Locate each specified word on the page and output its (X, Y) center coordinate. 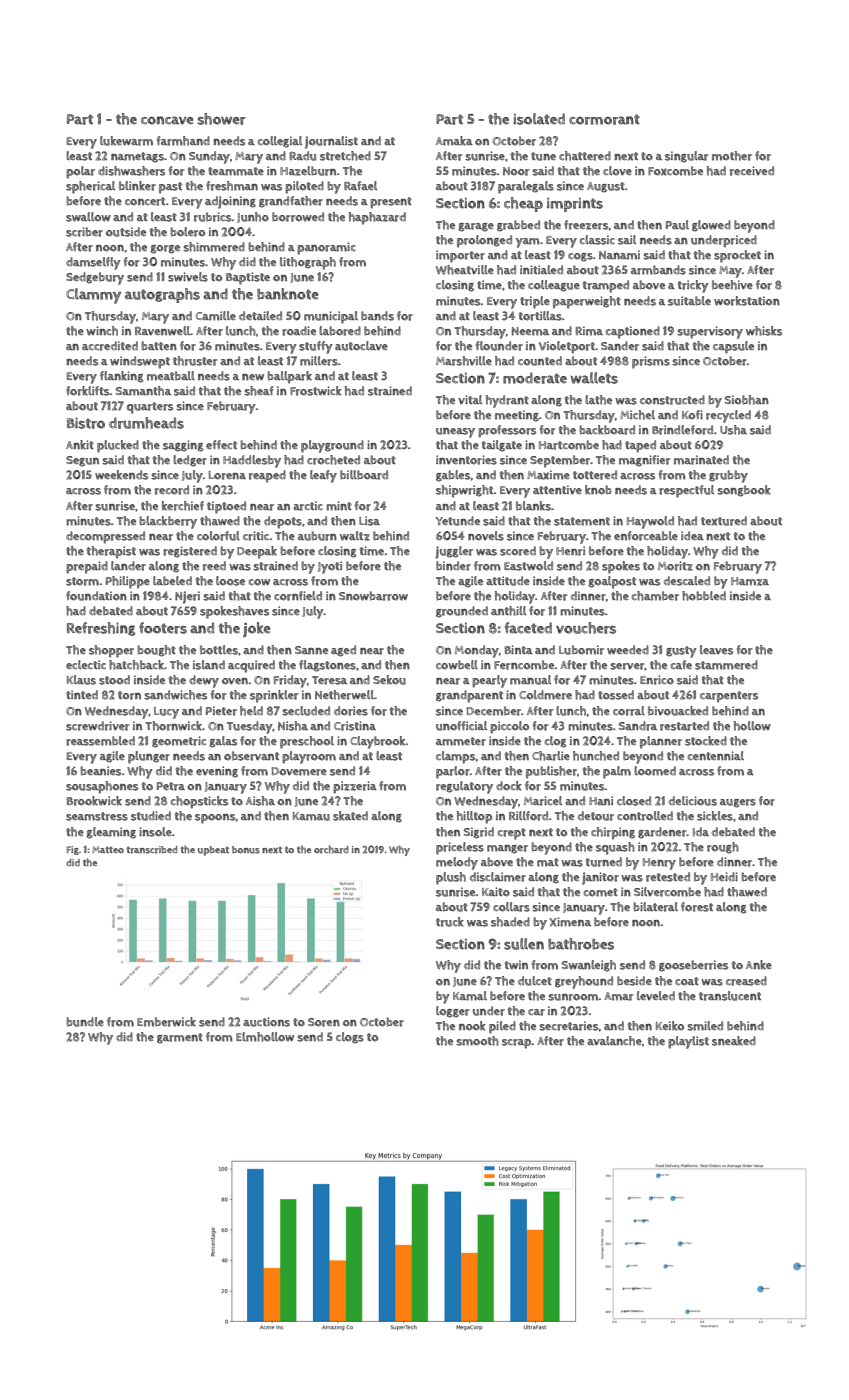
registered (190, 552)
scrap (516, 1044)
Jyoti (330, 567)
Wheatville (465, 270)
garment (180, 1038)
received (752, 171)
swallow (88, 217)
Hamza (750, 581)
